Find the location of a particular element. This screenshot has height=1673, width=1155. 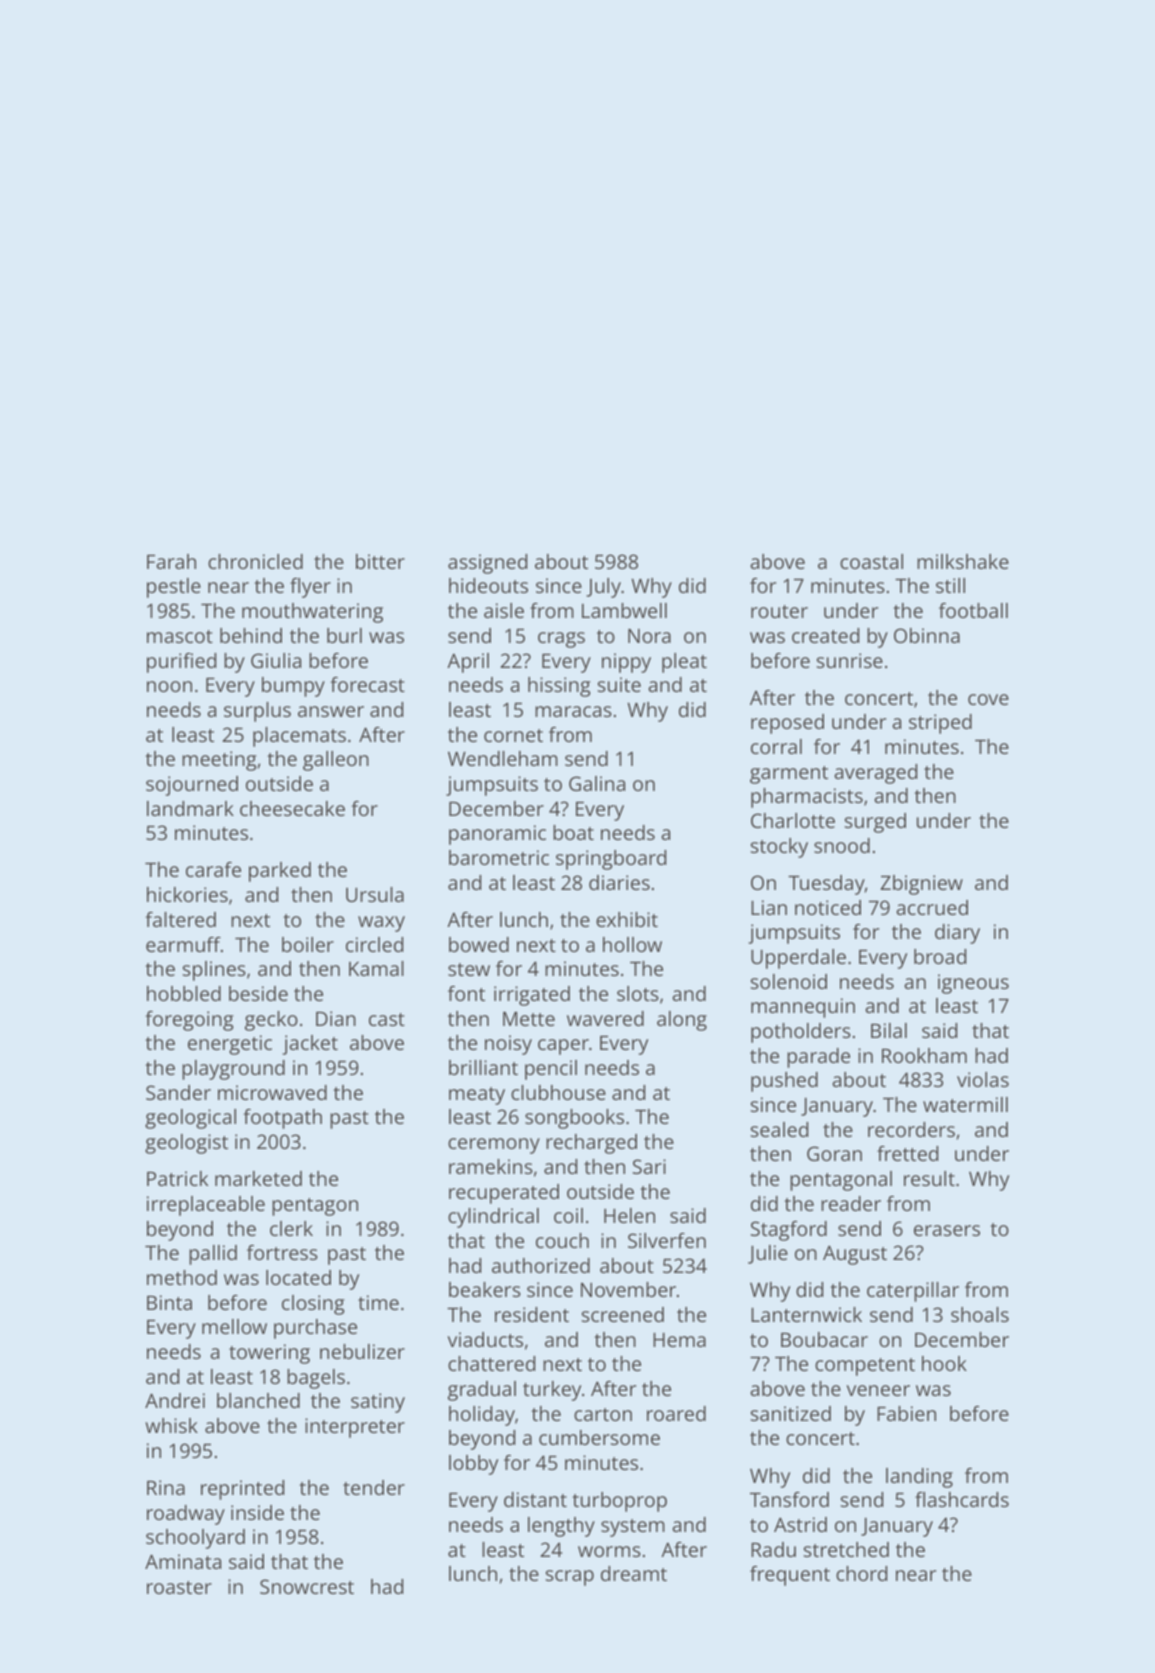

diaries is located at coordinates (619, 882).
